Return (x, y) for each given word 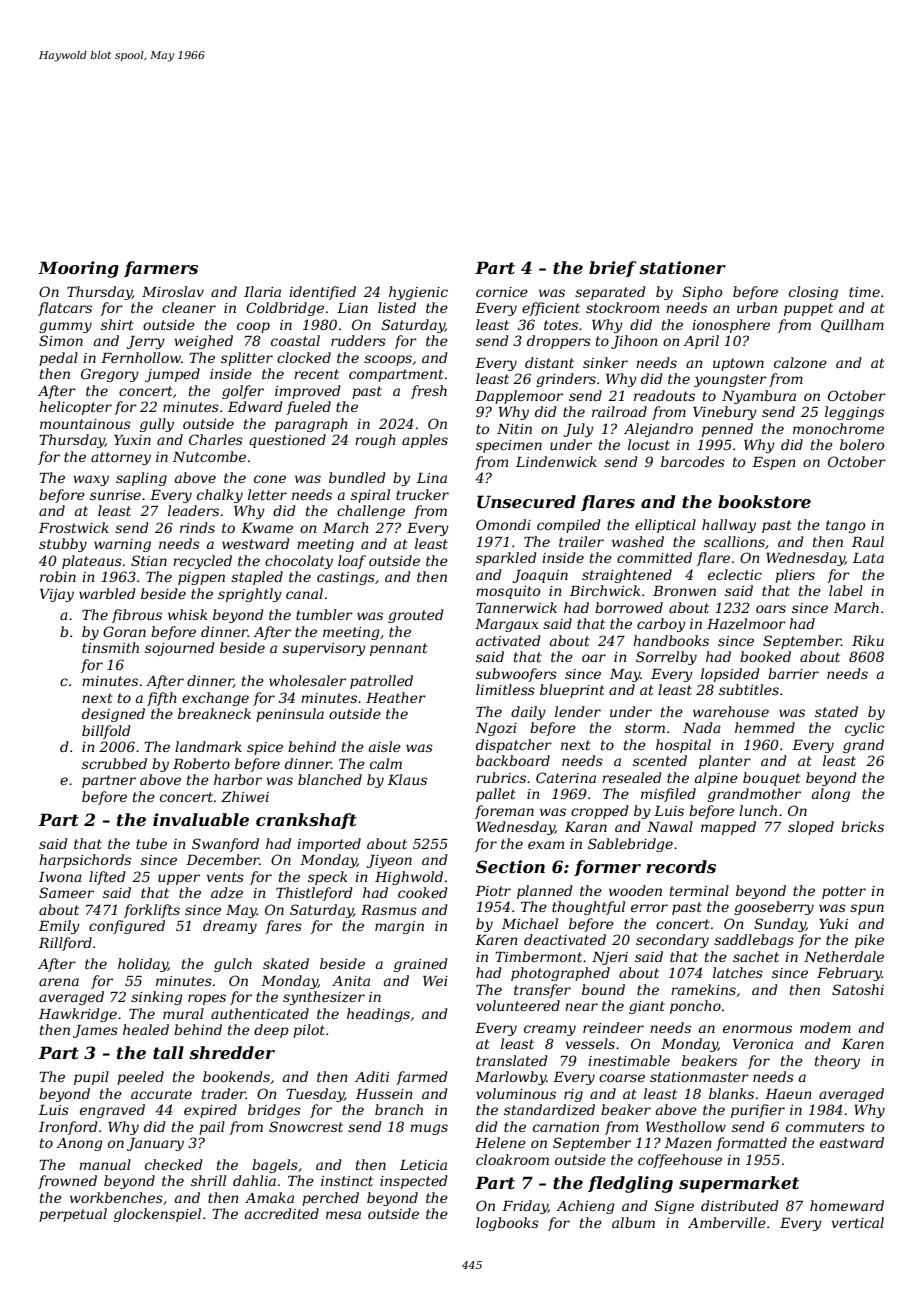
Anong (79, 1144)
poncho (695, 1007)
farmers (161, 269)
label (846, 590)
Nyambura (759, 397)
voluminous (516, 1093)
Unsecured (526, 502)
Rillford (65, 944)
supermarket (739, 1184)
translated (512, 1060)
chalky (220, 496)
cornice (502, 292)
